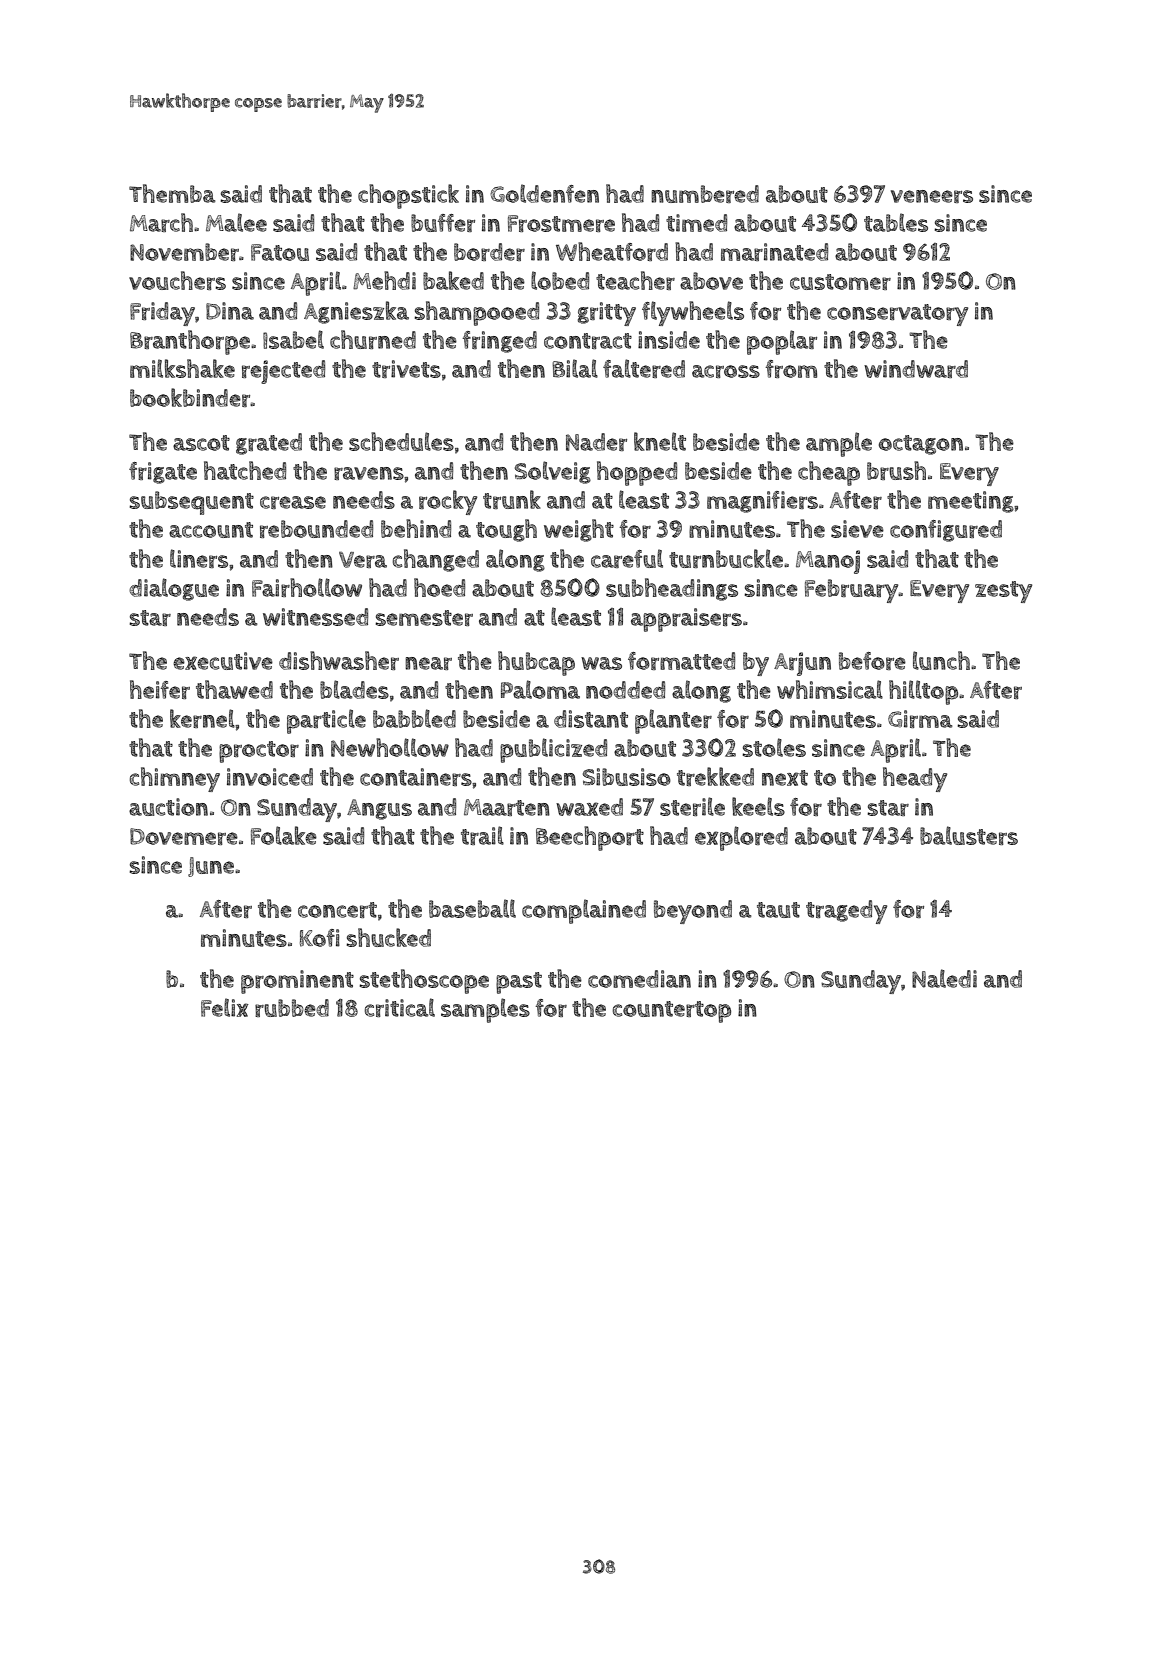 The image size is (1165, 1654). What do you see at coordinates (544, 193) in the screenshot?
I see `Goldenfen` at bounding box center [544, 193].
